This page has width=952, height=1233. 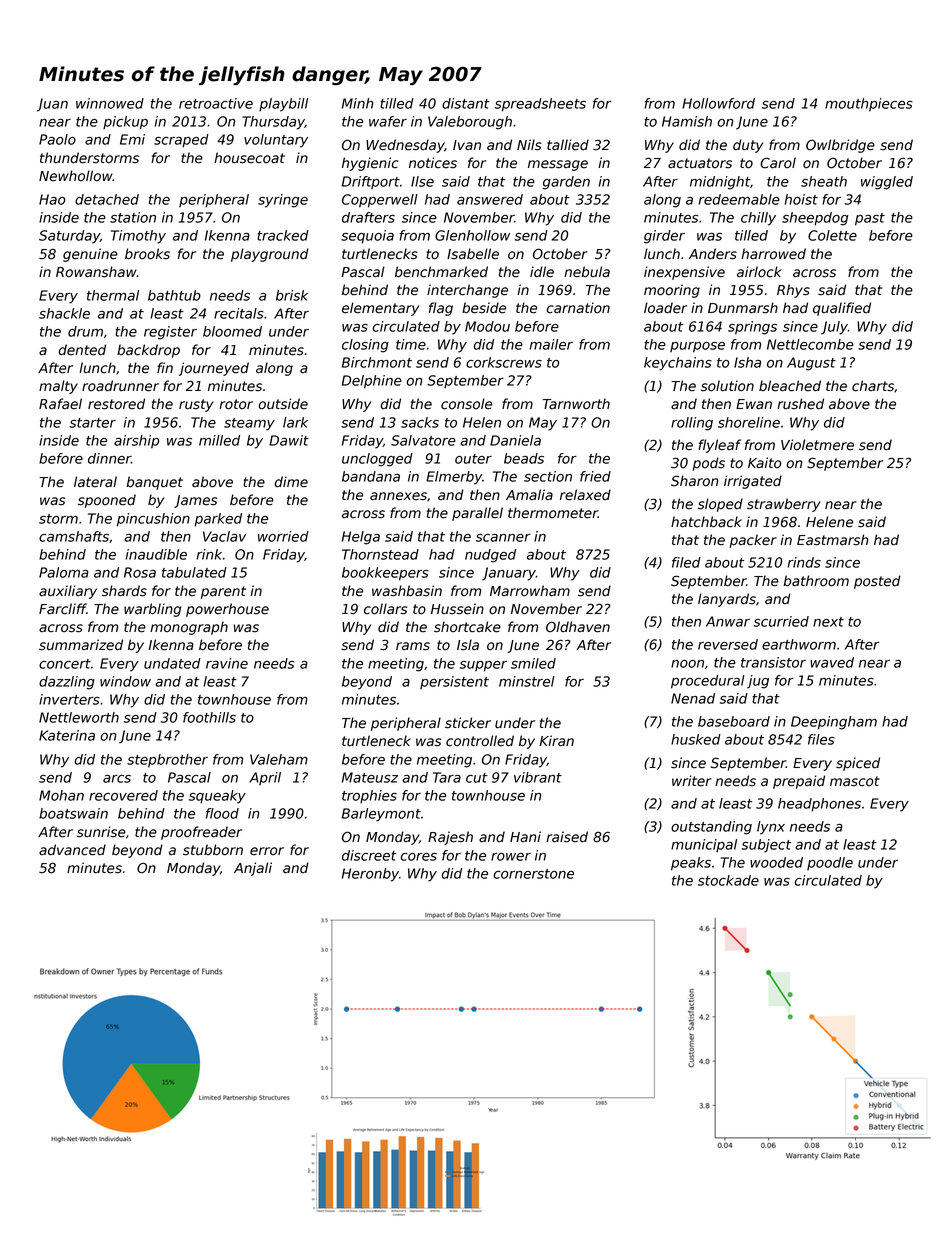 I want to click on shackle, so click(x=64, y=313).
